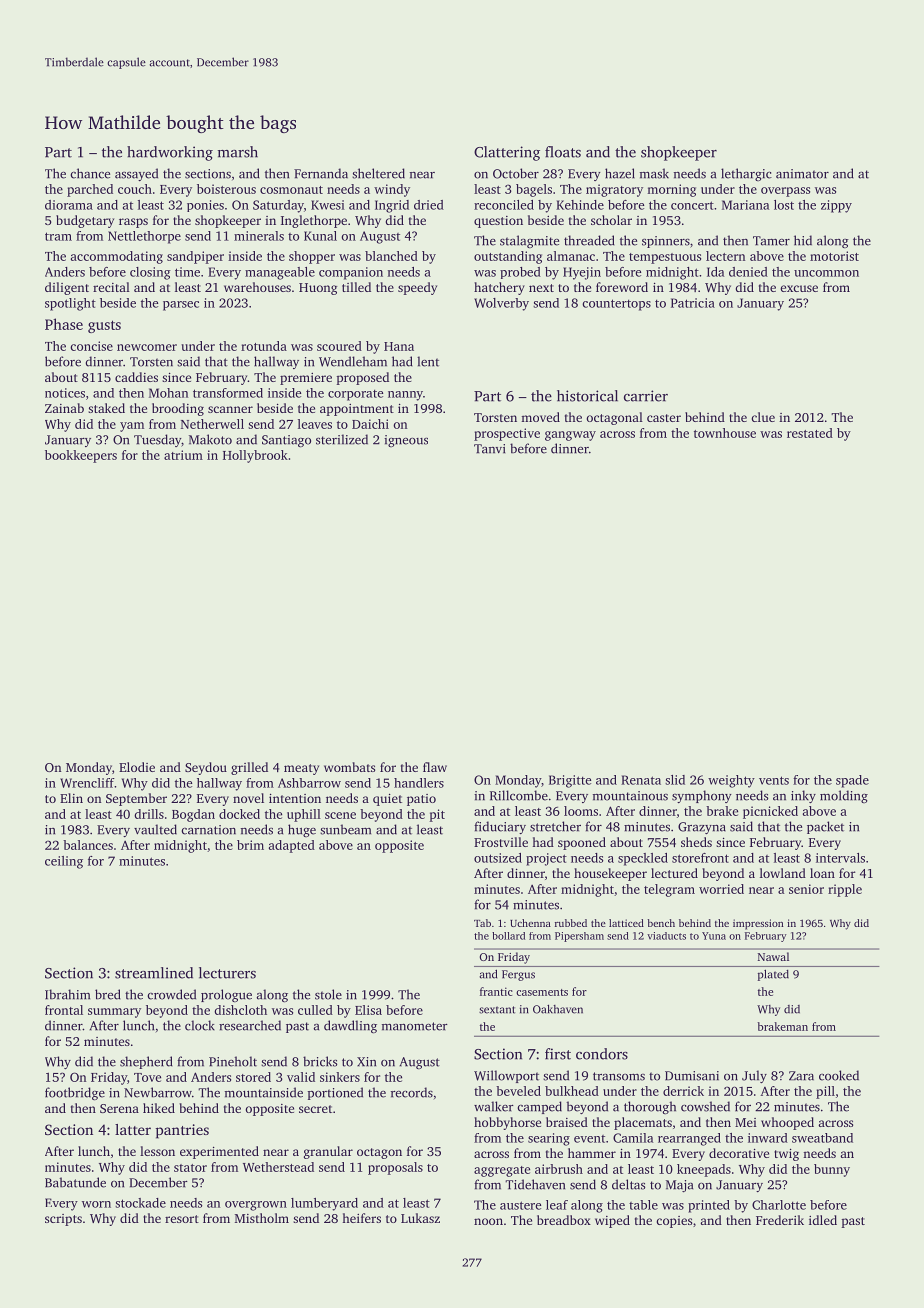  What do you see at coordinates (570, 781) in the page?
I see `Brigitte` at bounding box center [570, 781].
